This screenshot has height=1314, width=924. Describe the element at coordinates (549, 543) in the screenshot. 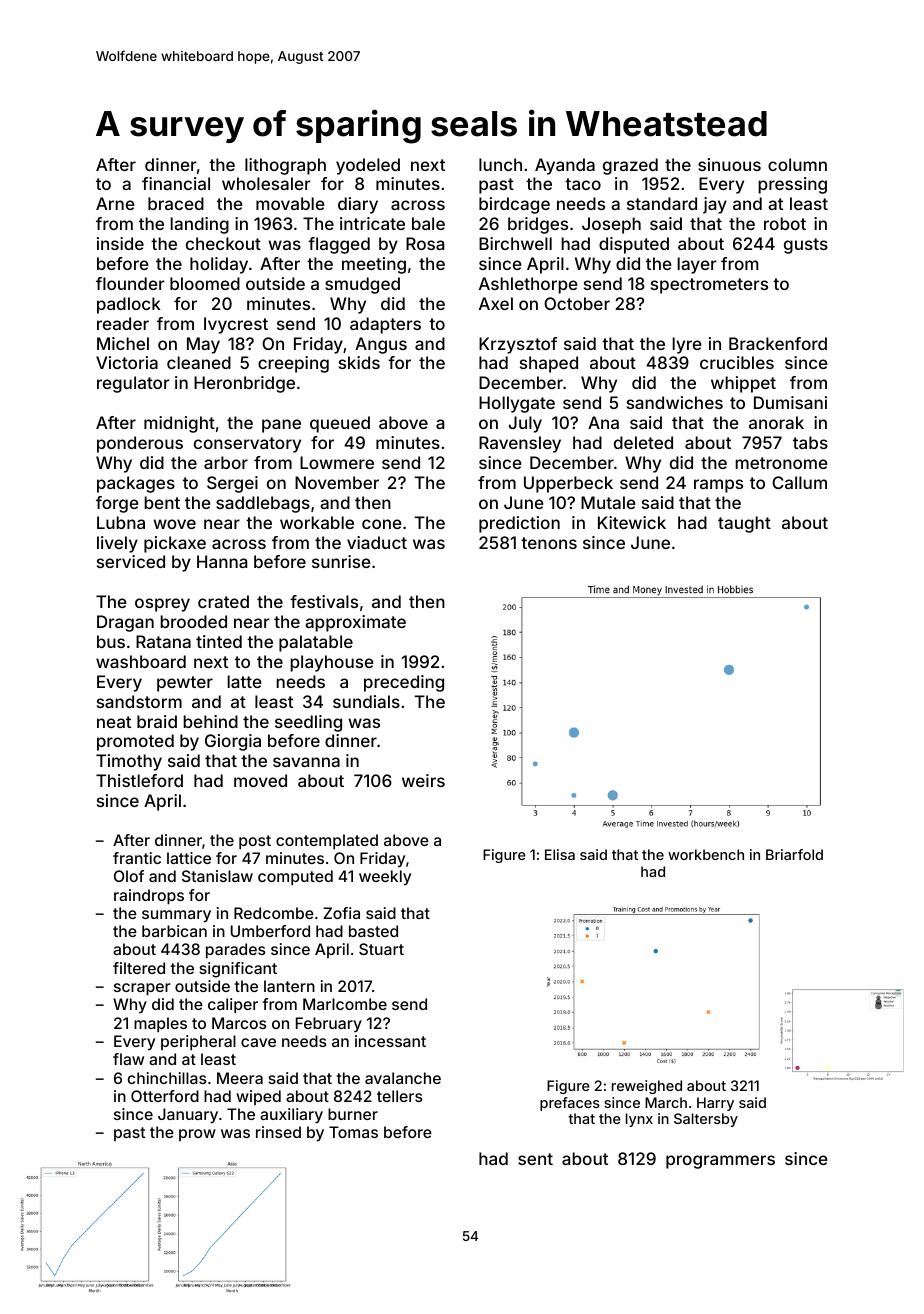

I see `tenons` at that location.
